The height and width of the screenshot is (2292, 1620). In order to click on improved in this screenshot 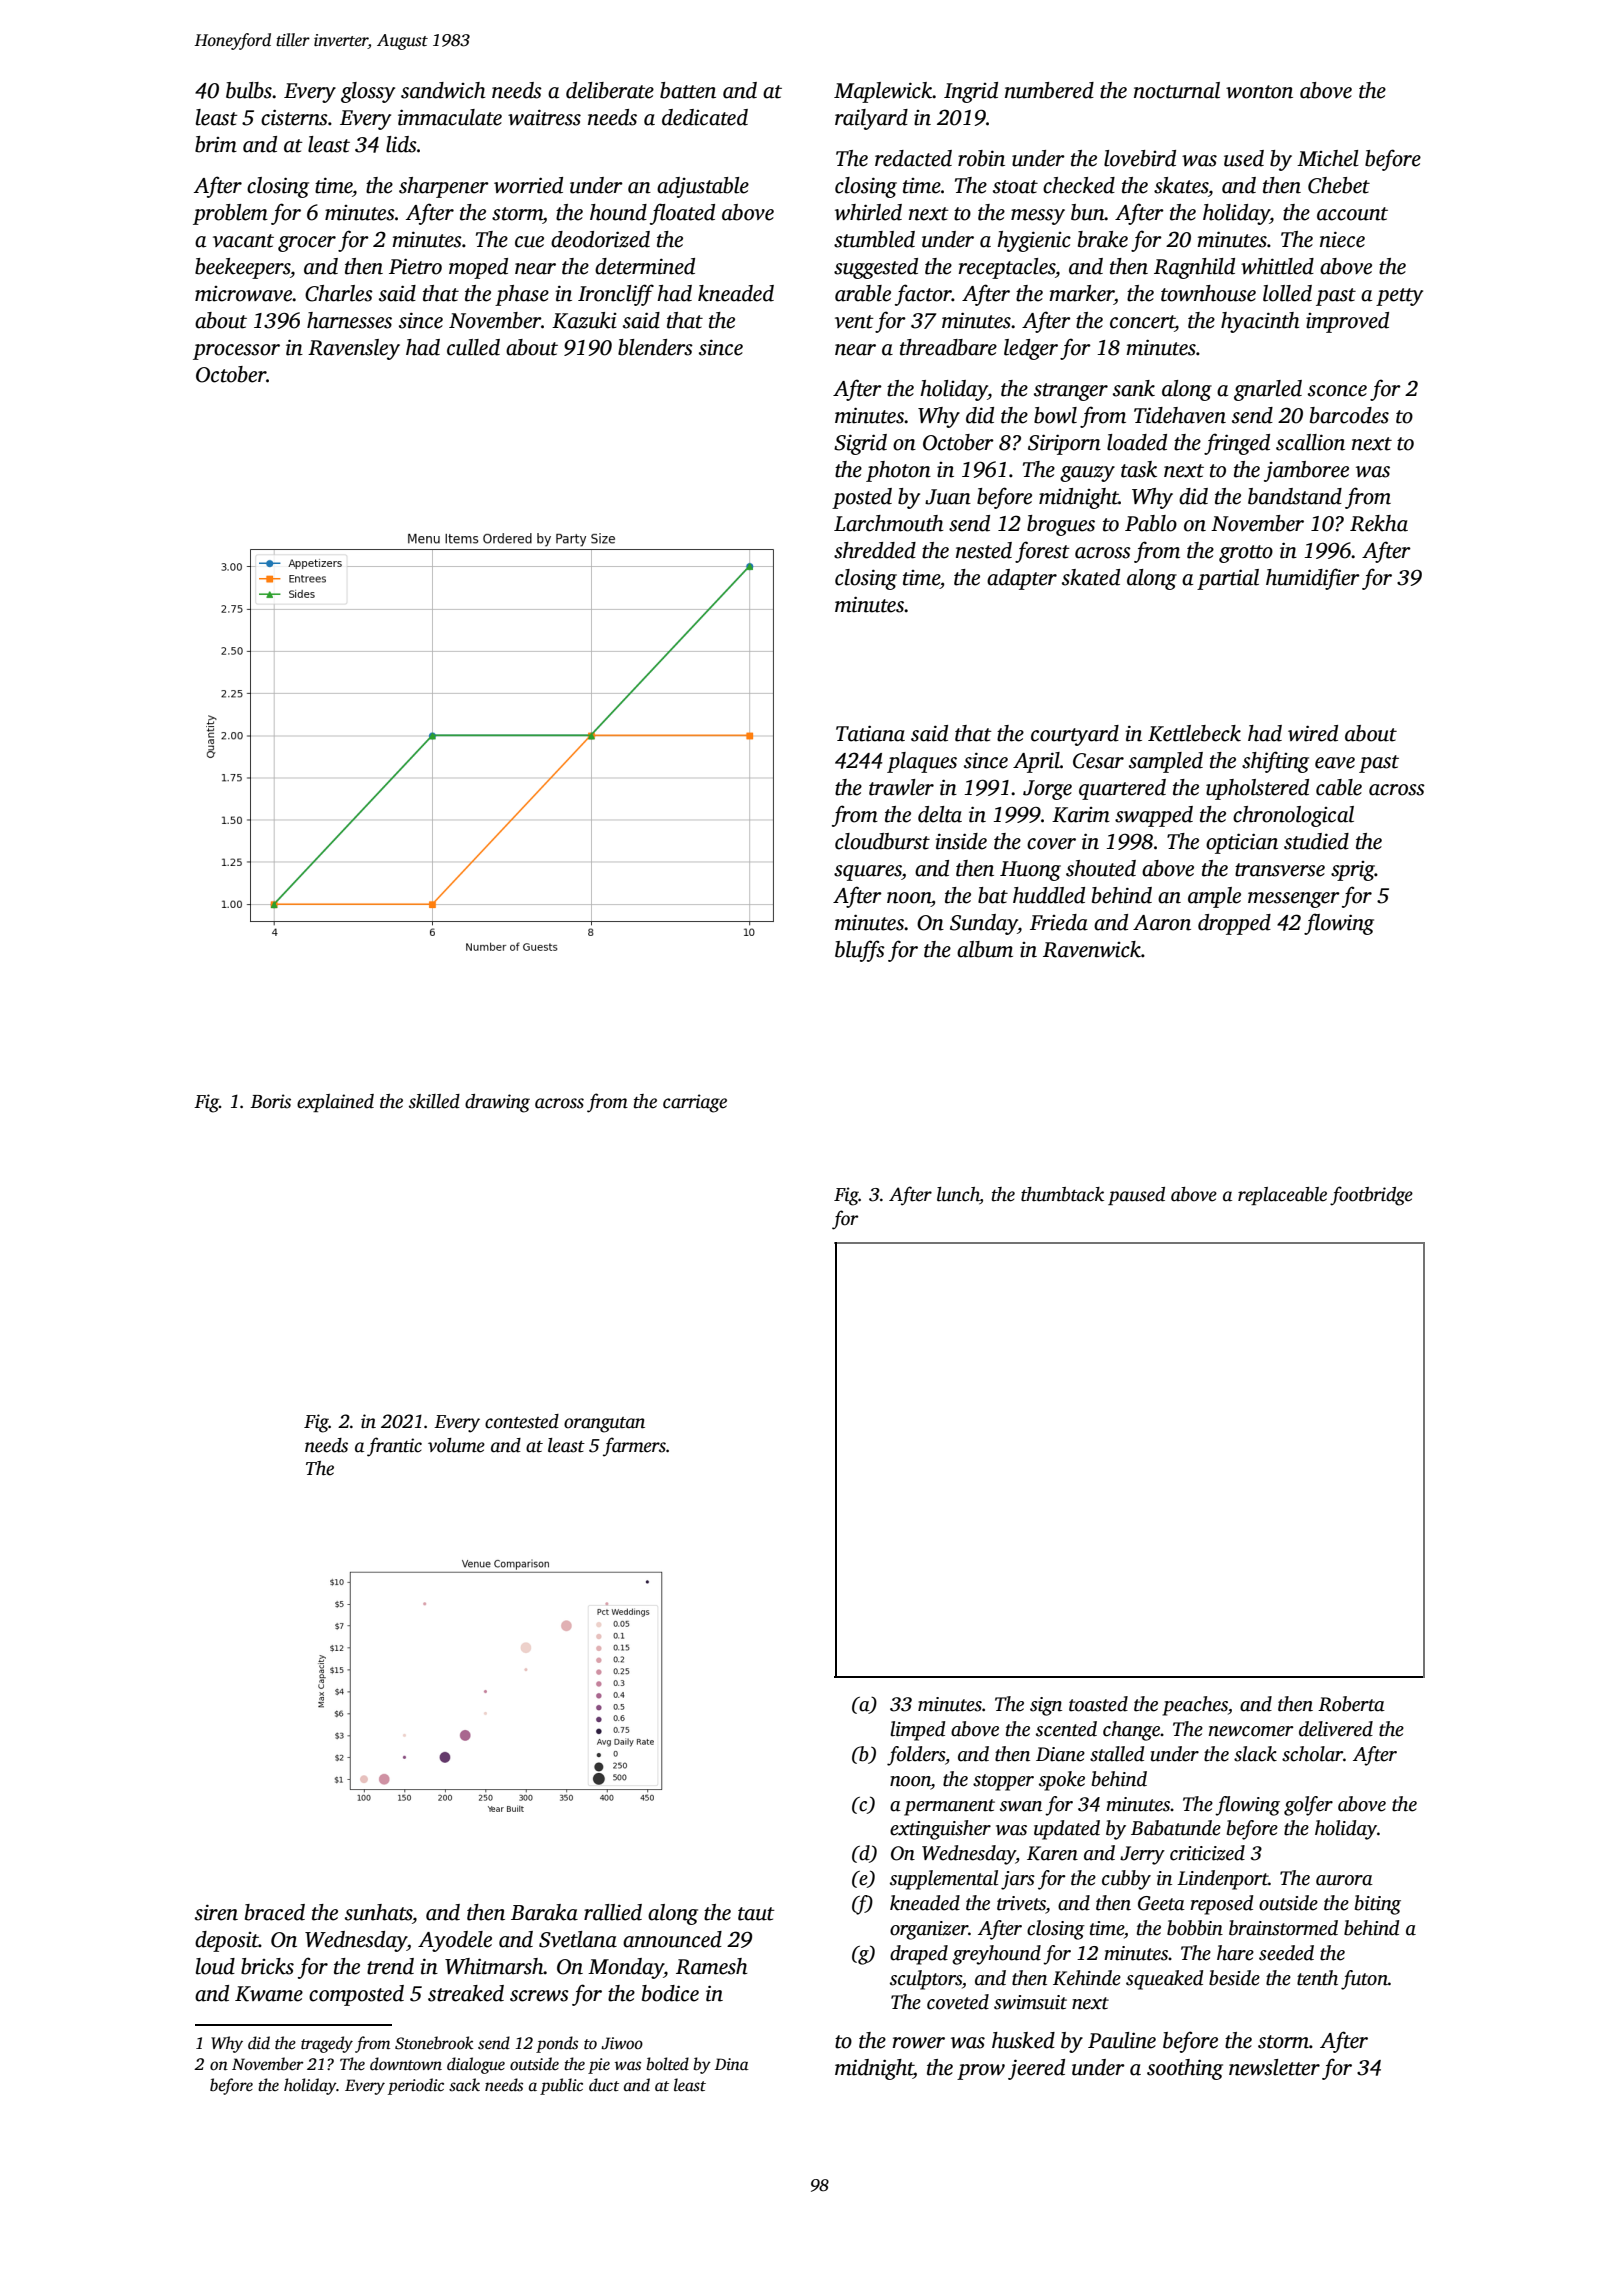, I will do `click(1347, 322)`.
